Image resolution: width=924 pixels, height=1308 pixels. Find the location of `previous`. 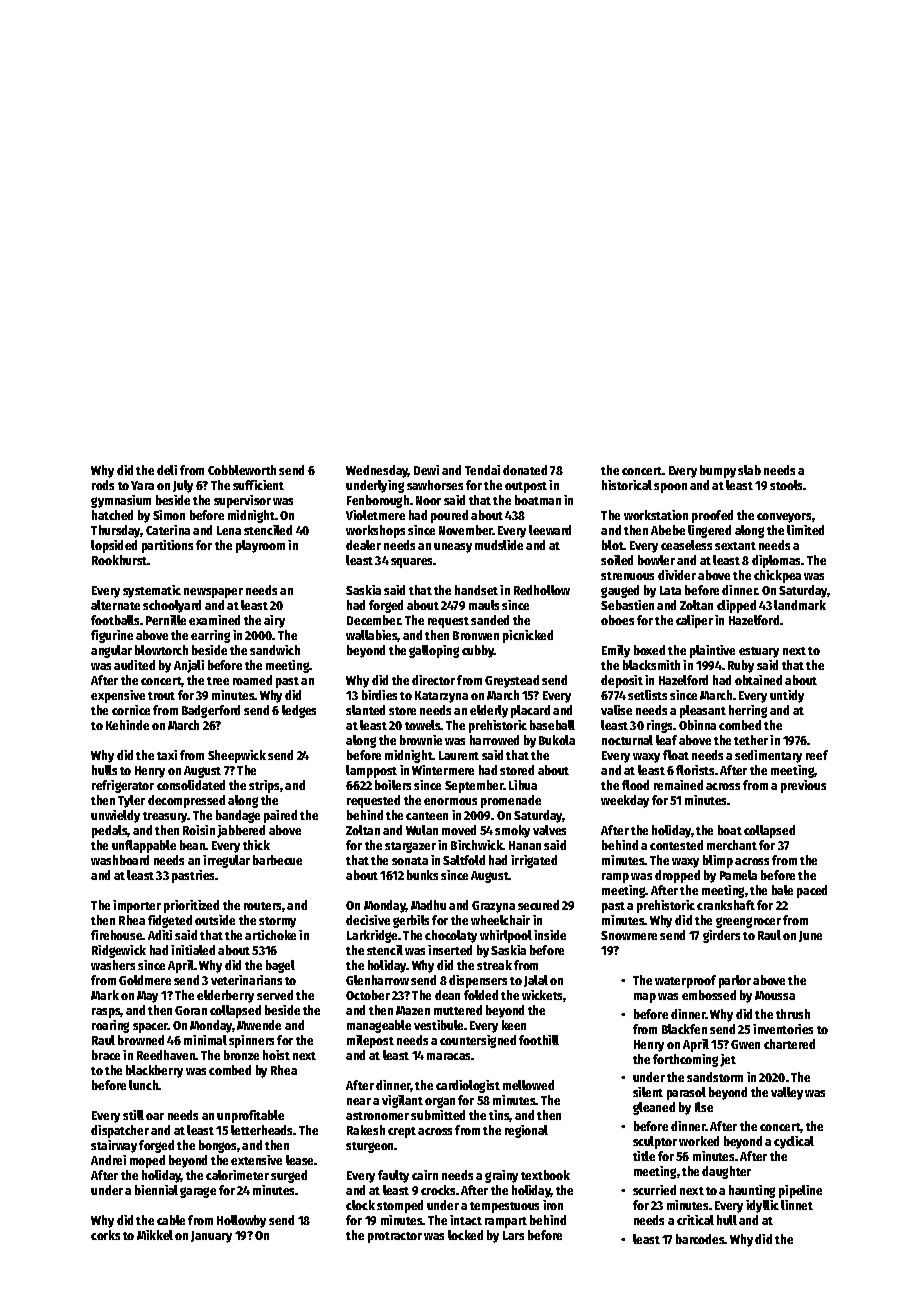

previous is located at coordinates (803, 786).
